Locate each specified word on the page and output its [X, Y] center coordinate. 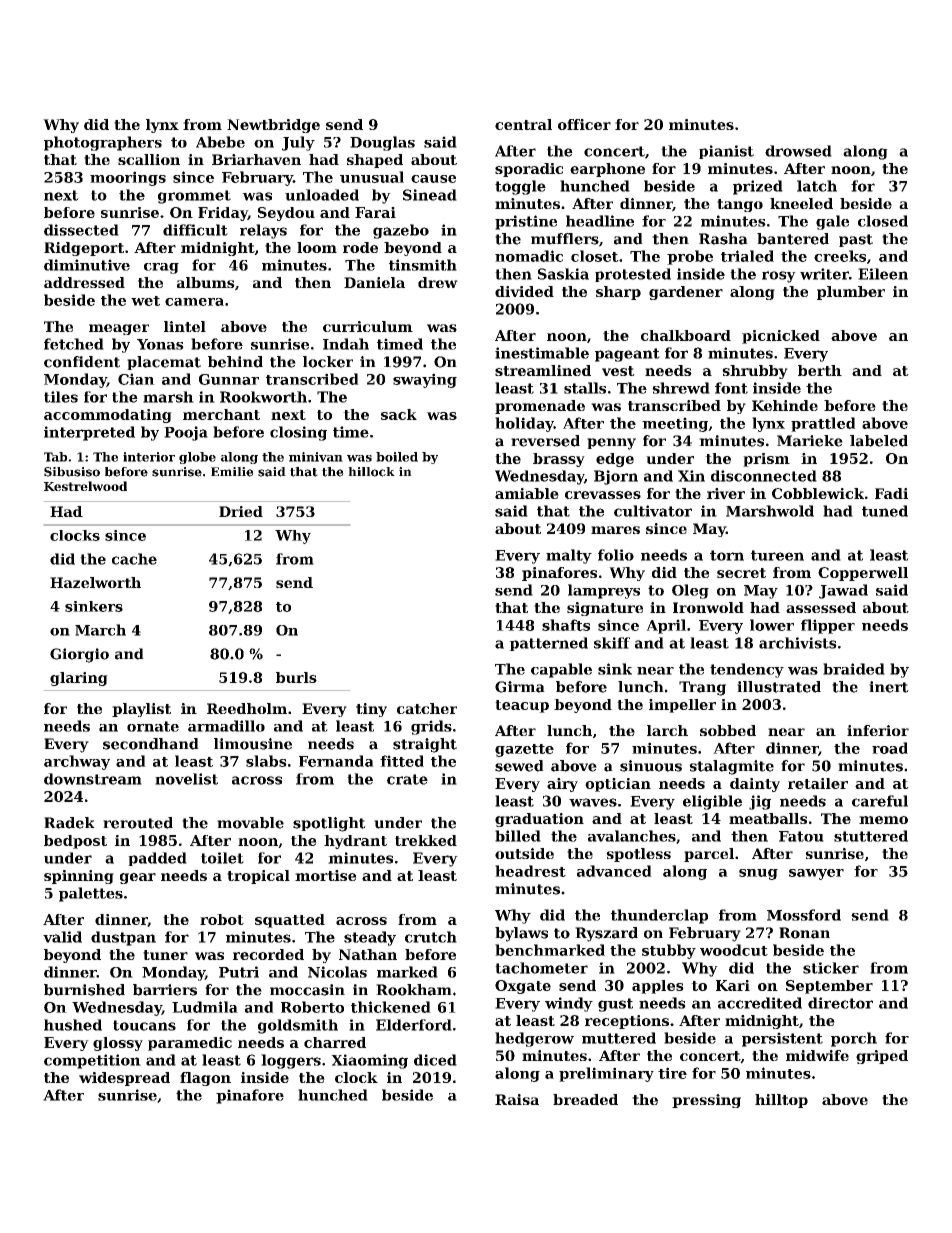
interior [149, 457]
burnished [84, 990]
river [726, 493]
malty [569, 556]
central [523, 124]
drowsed [798, 151]
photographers [103, 143]
